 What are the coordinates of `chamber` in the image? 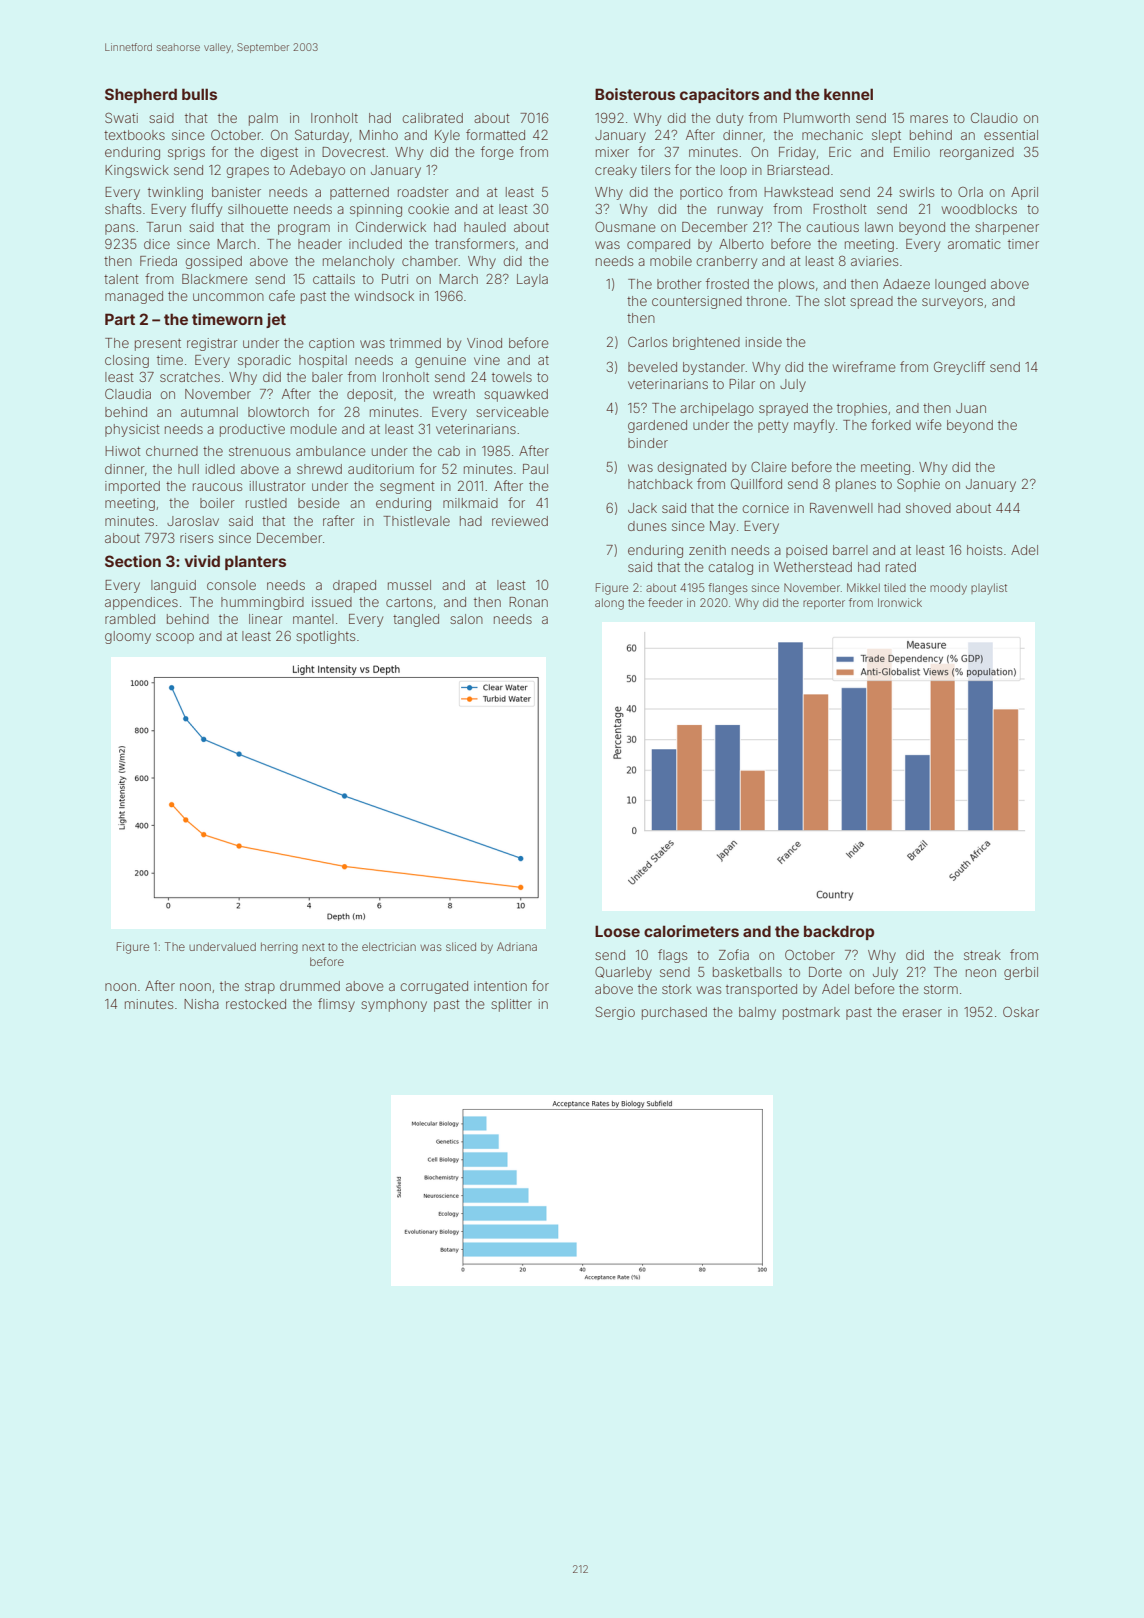 It's located at (430, 261).
